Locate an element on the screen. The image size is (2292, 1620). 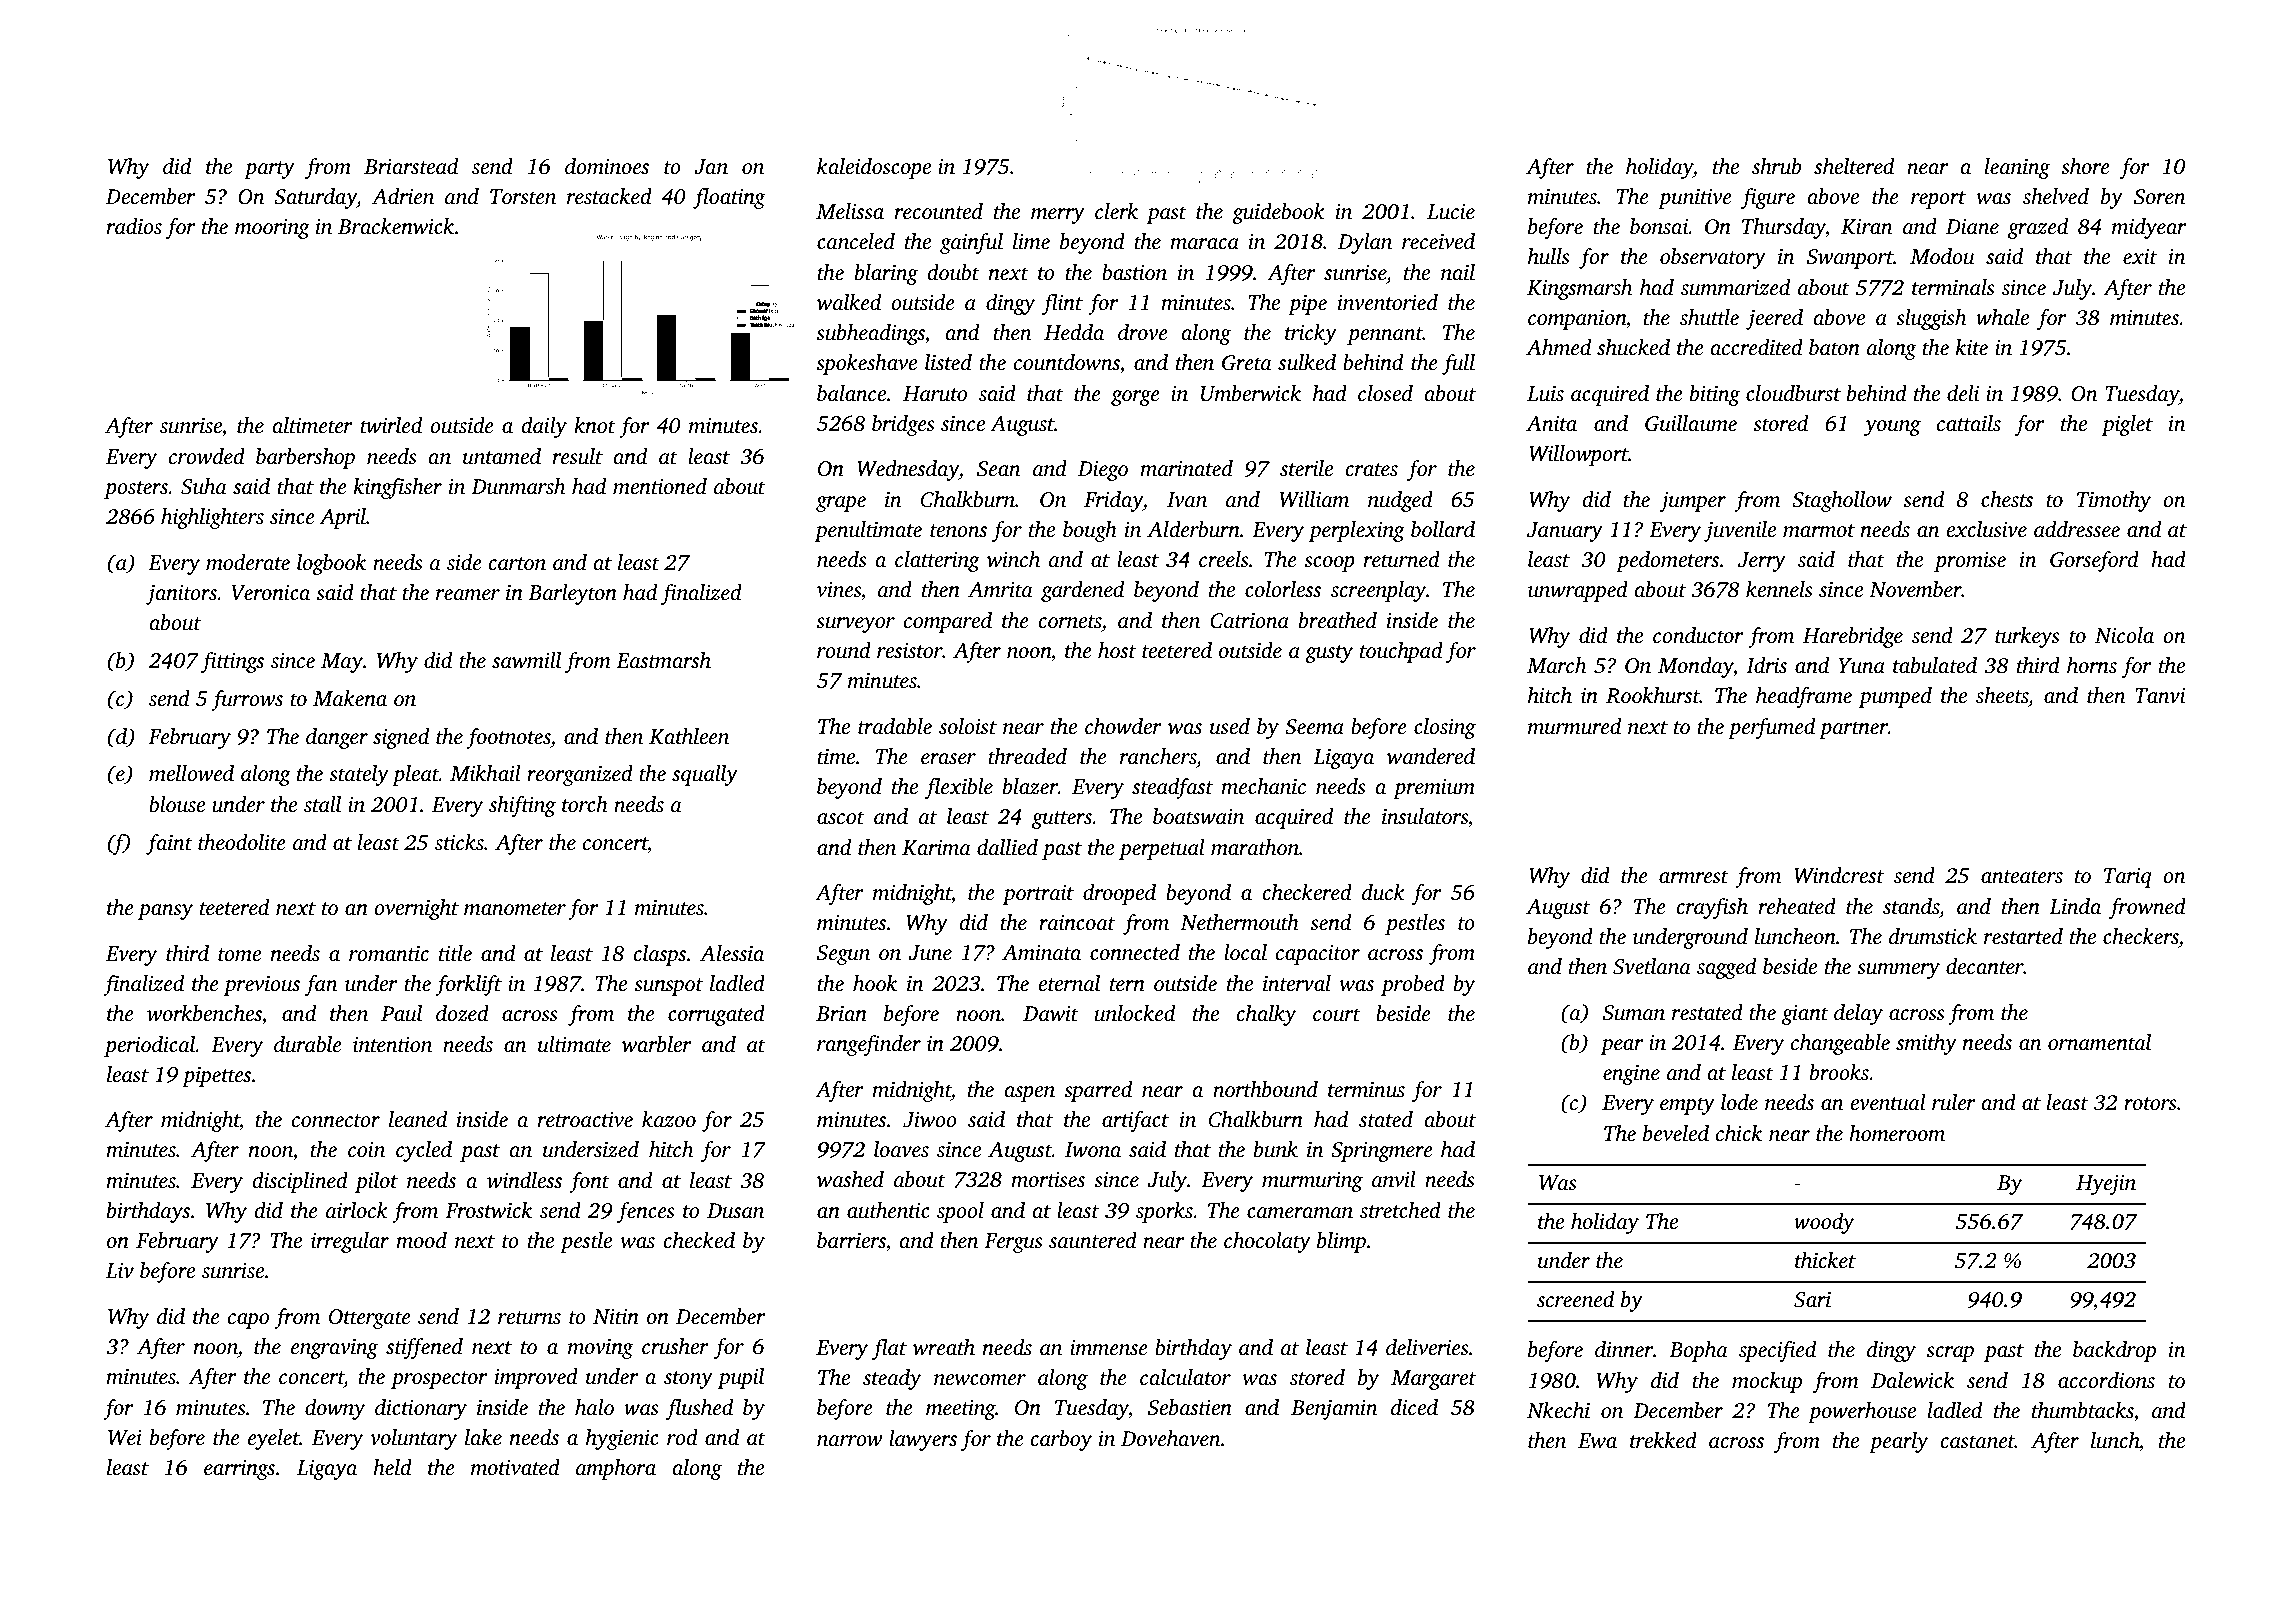
Tariq is located at coordinates (2127, 878).
